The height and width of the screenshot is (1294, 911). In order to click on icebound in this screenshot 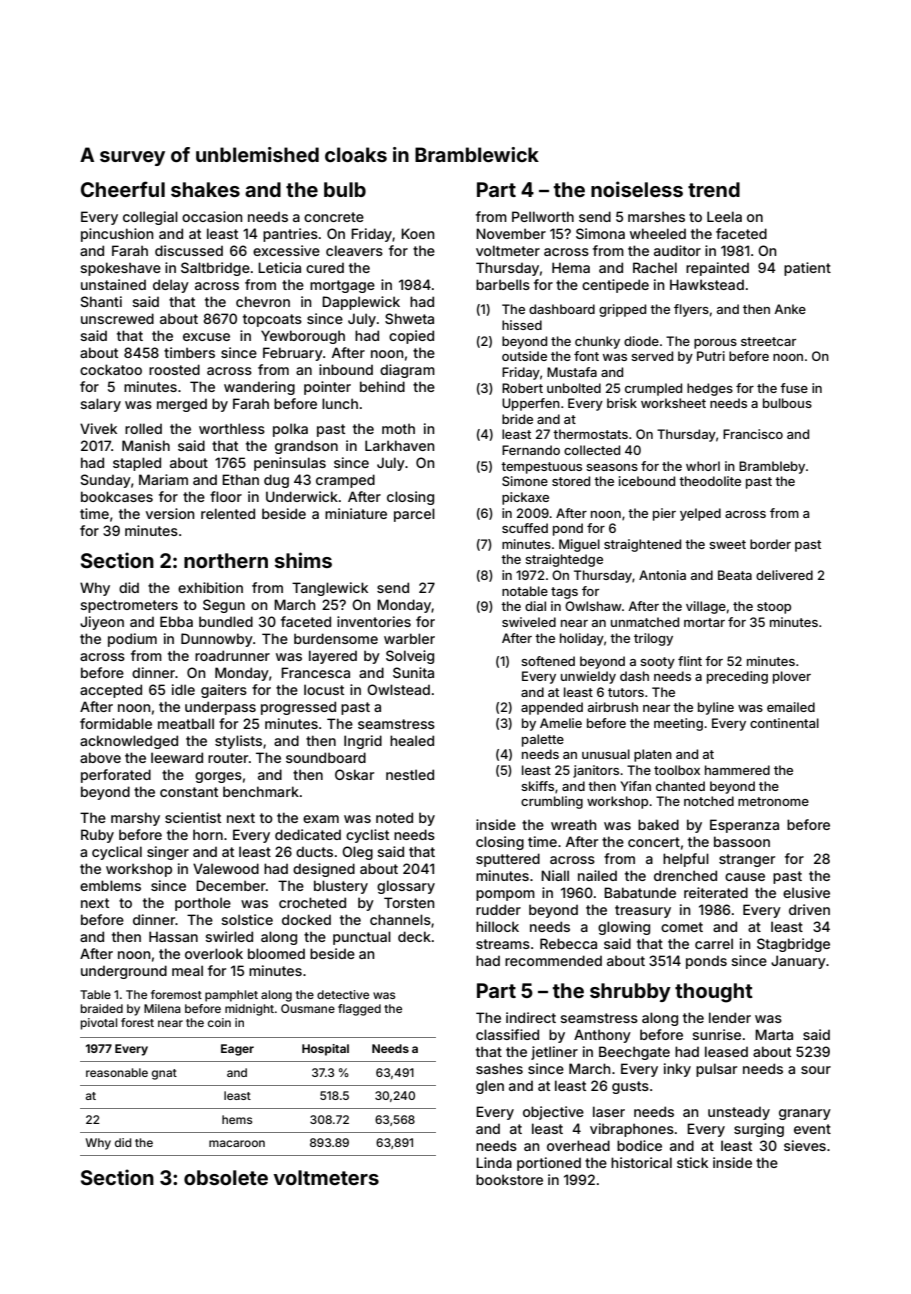, I will do `click(647, 481)`.
